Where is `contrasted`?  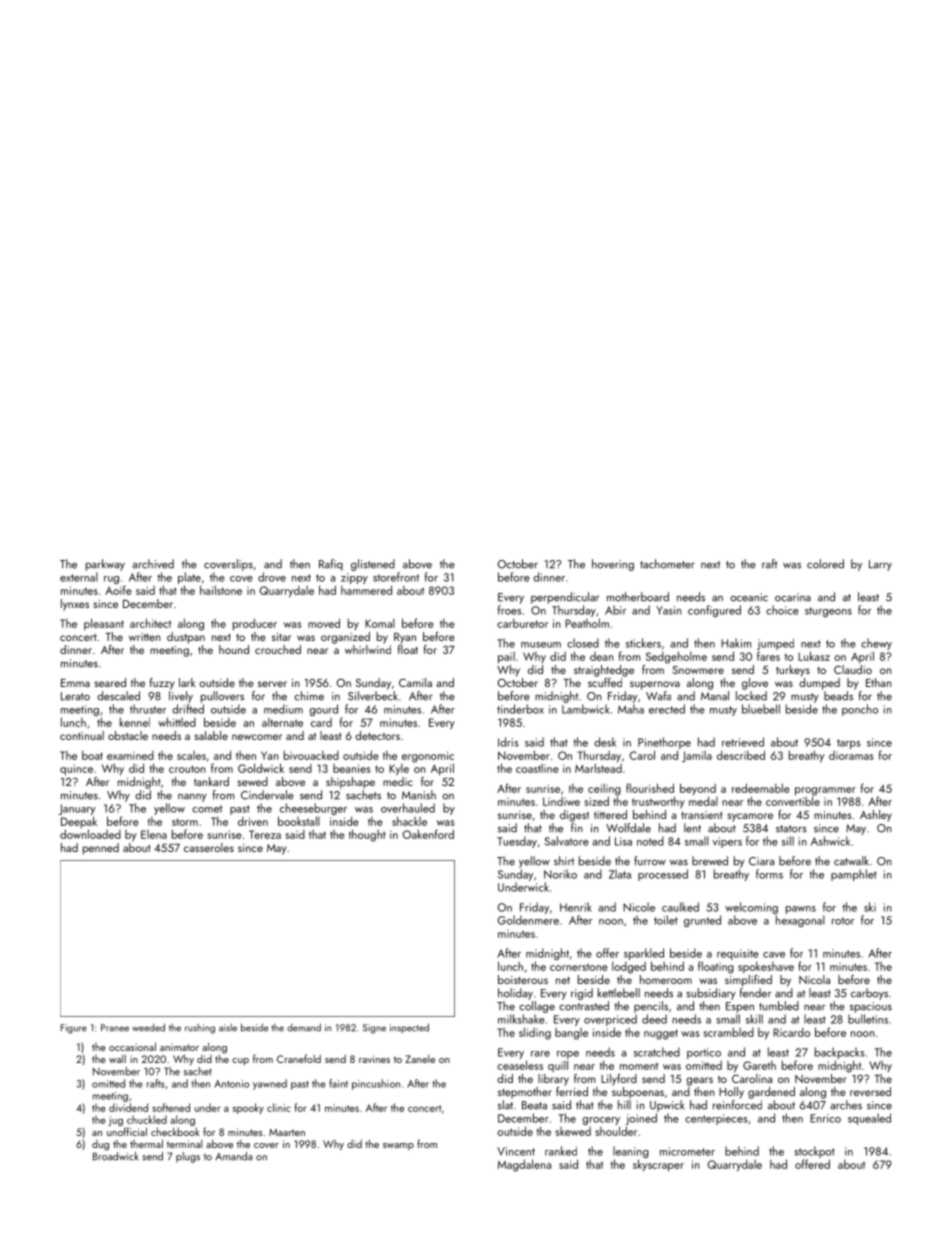
contrasted is located at coordinates (584, 1006).
